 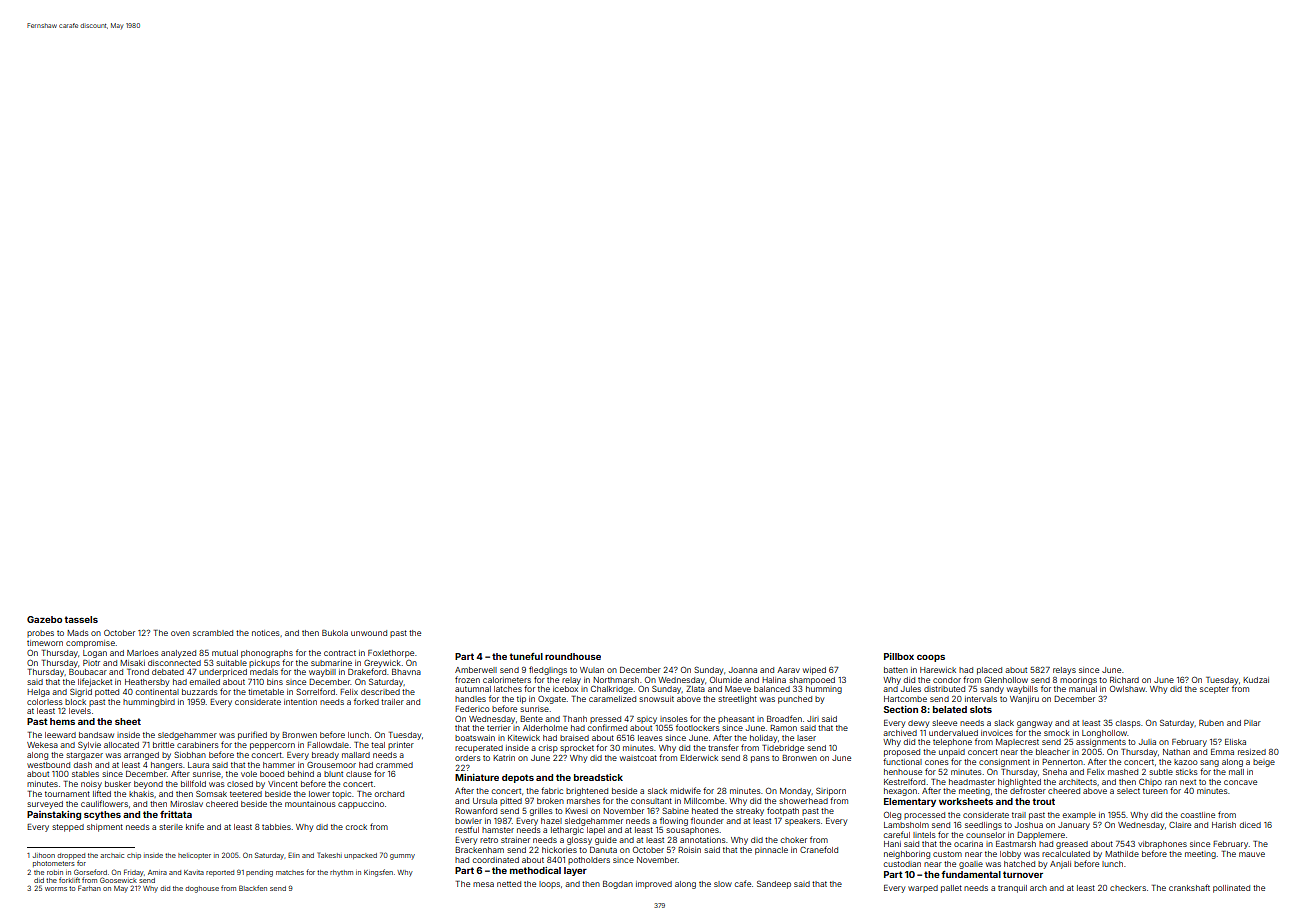 I want to click on Maeve, so click(x=738, y=689).
